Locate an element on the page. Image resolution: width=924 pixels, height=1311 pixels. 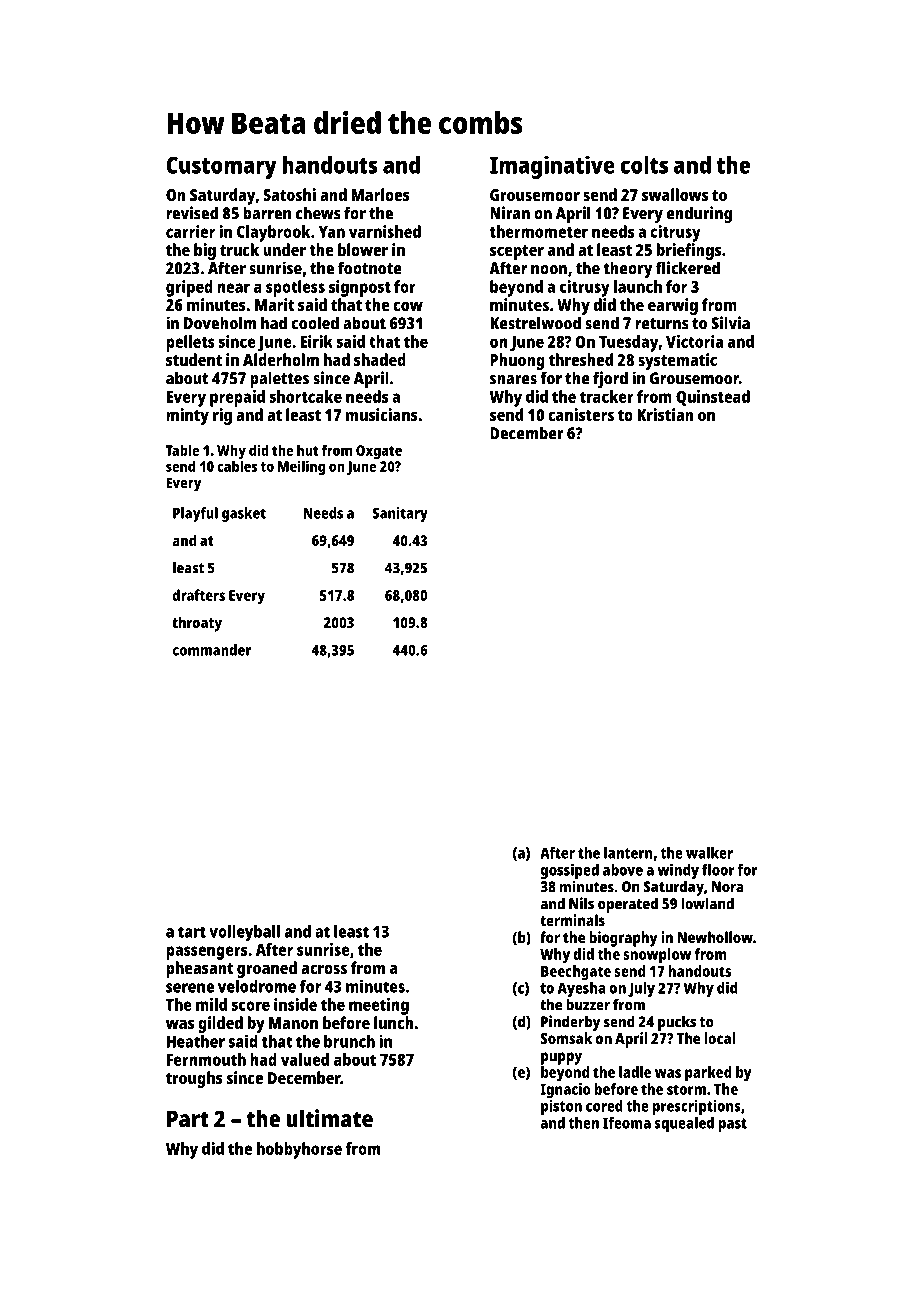
hobbyhorse is located at coordinates (299, 1150).
